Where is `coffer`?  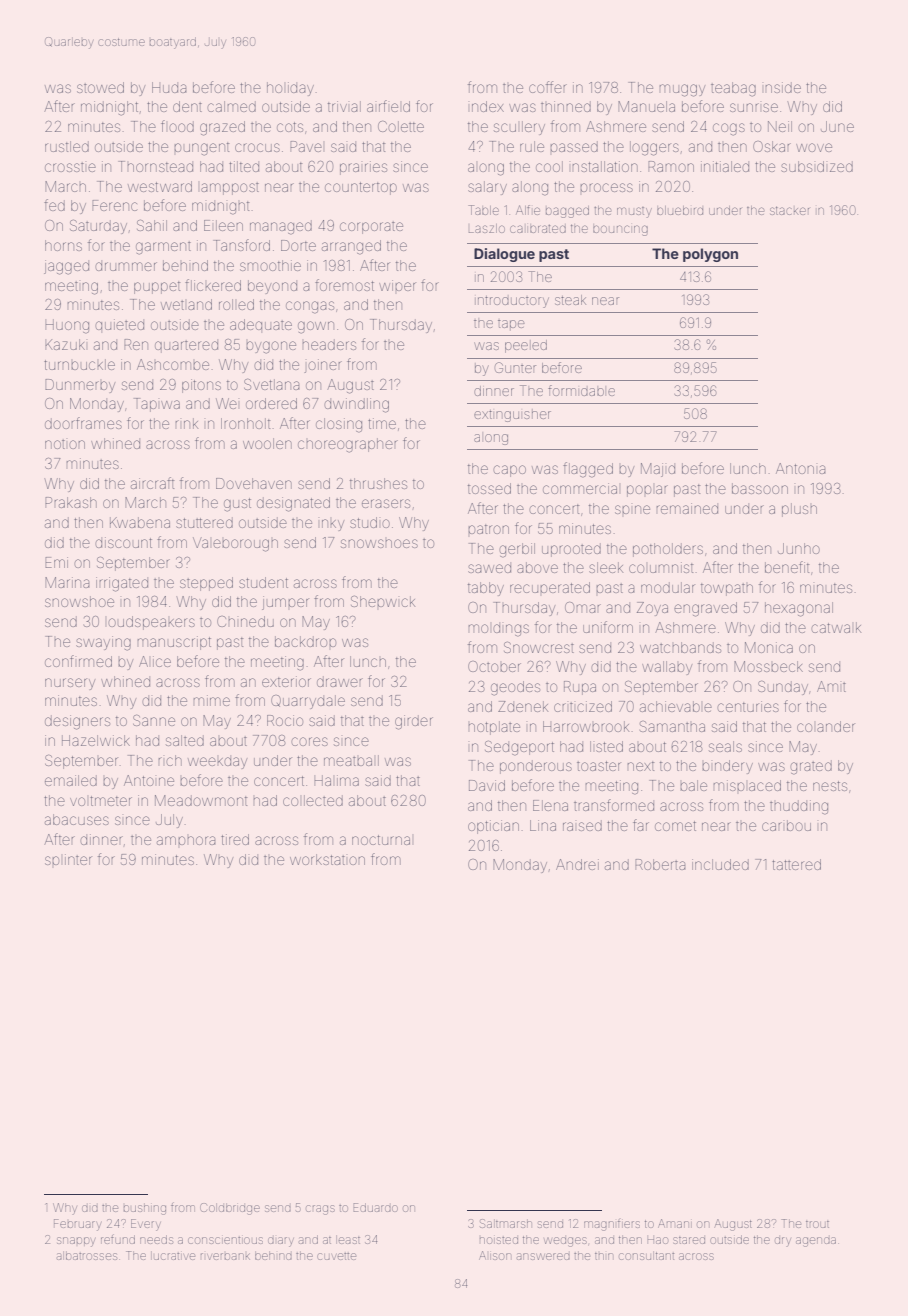 coffer is located at coordinates (548, 87).
